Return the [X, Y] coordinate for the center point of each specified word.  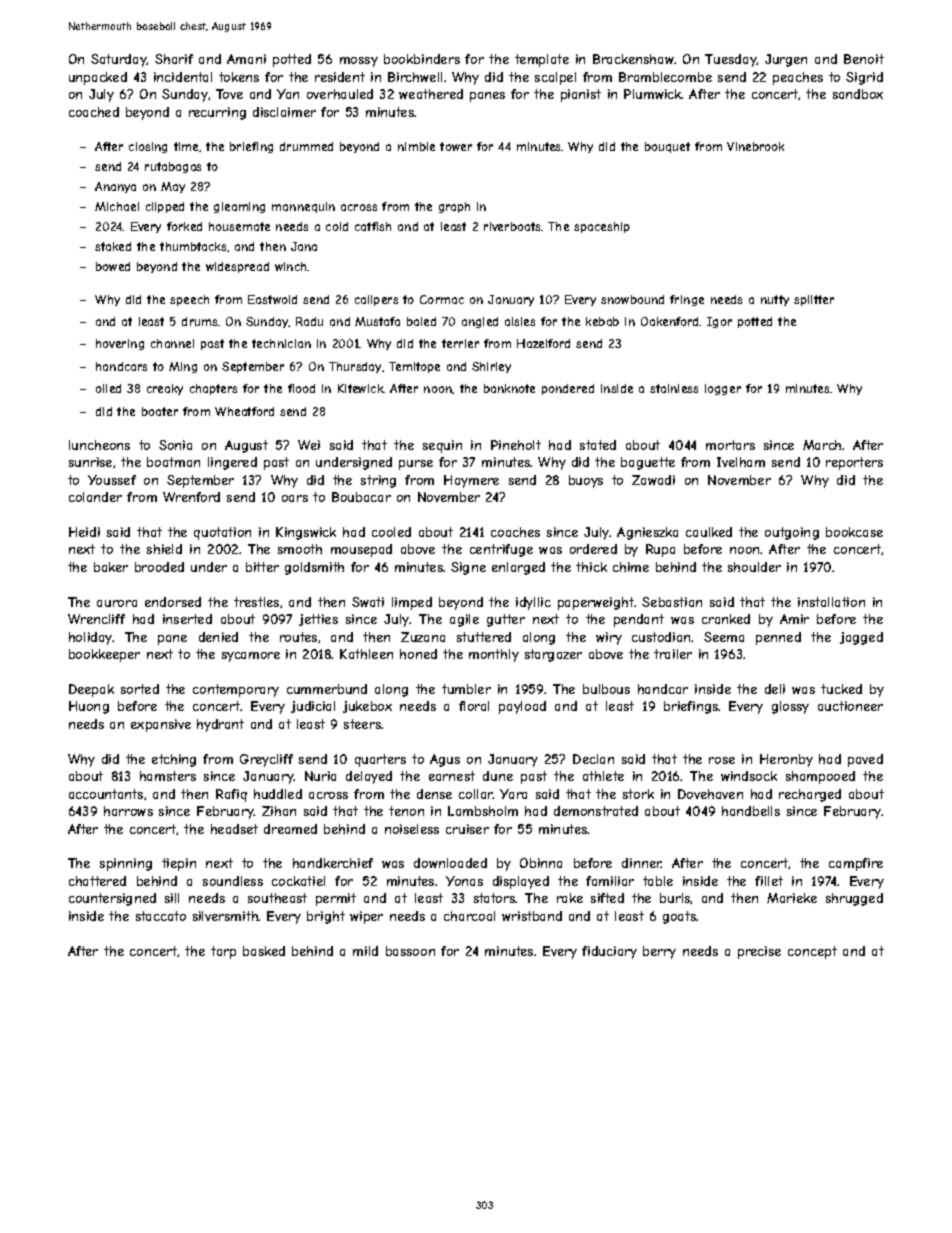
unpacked [98, 78]
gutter [506, 620]
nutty [775, 300]
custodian [661, 637]
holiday [91, 638]
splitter [814, 300]
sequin [442, 446]
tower [456, 146]
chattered [97, 881]
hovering [120, 344]
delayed [369, 777]
